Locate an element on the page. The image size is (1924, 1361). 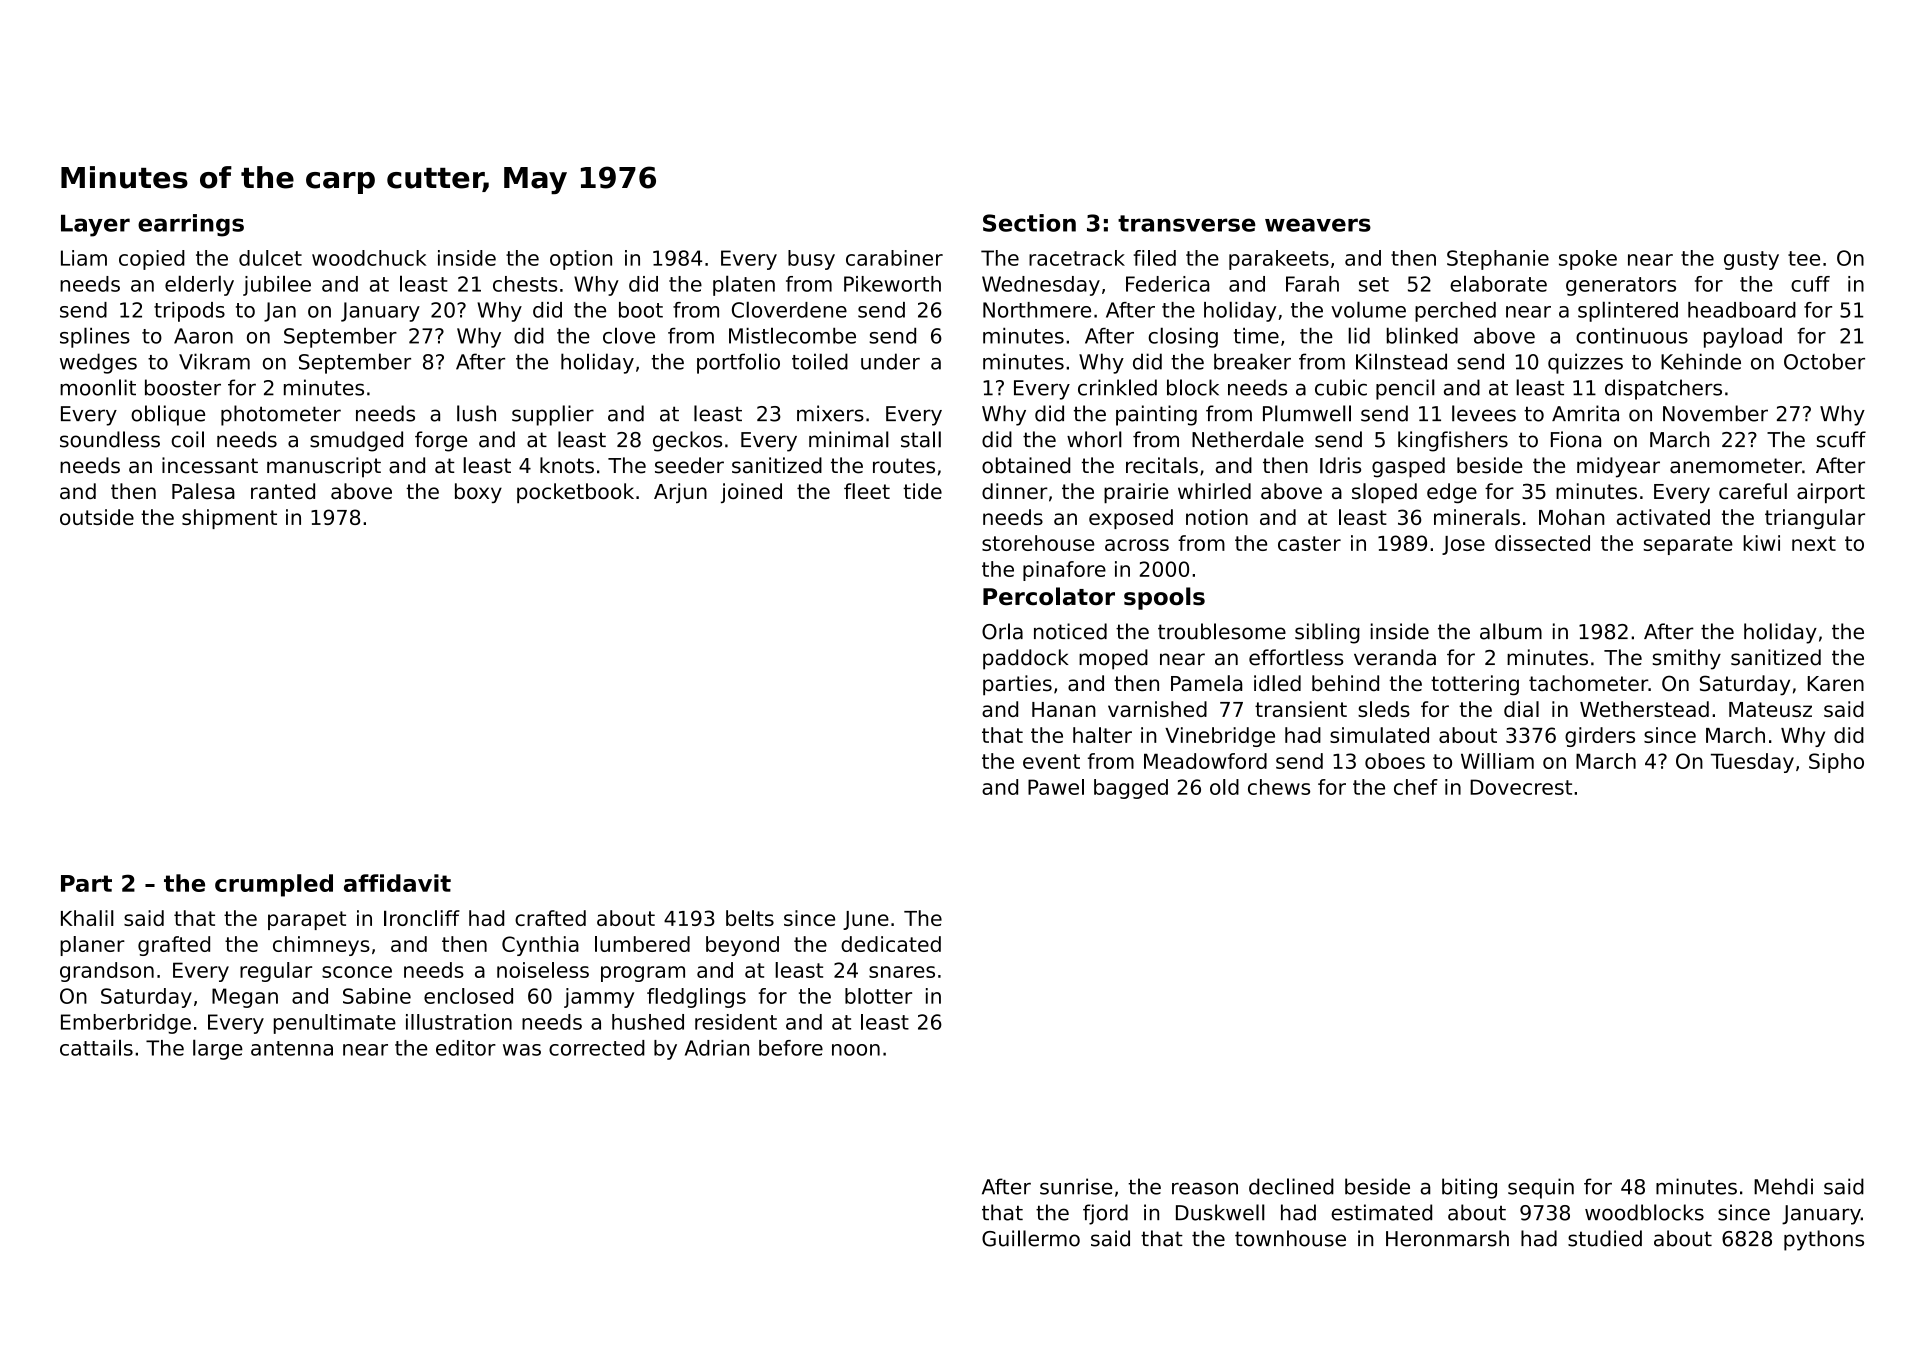
gusty is located at coordinates (1751, 260).
